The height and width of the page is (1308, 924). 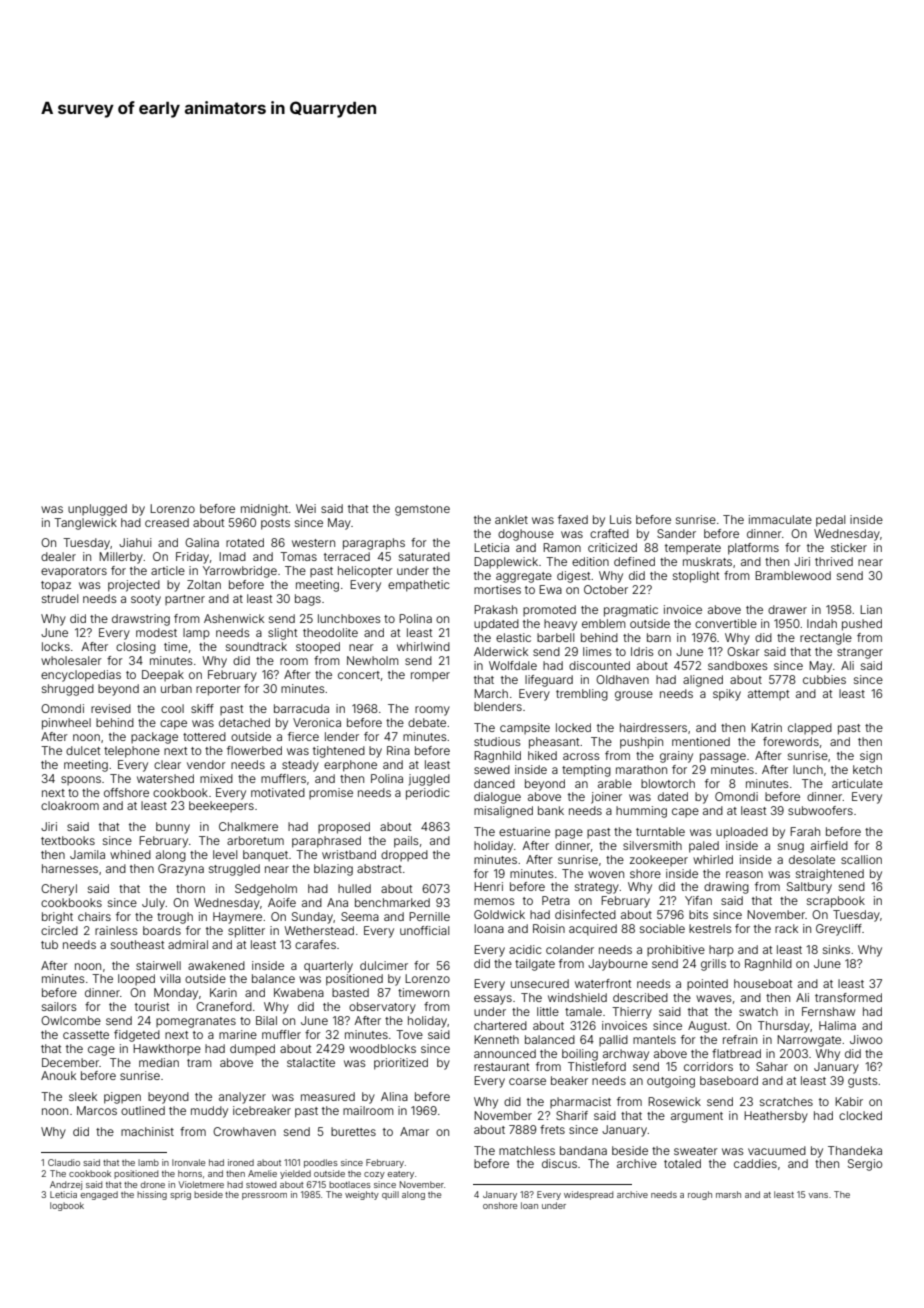 What do you see at coordinates (824, 679) in the page?
I see `cubbies` at bounding box center [824, 679].
